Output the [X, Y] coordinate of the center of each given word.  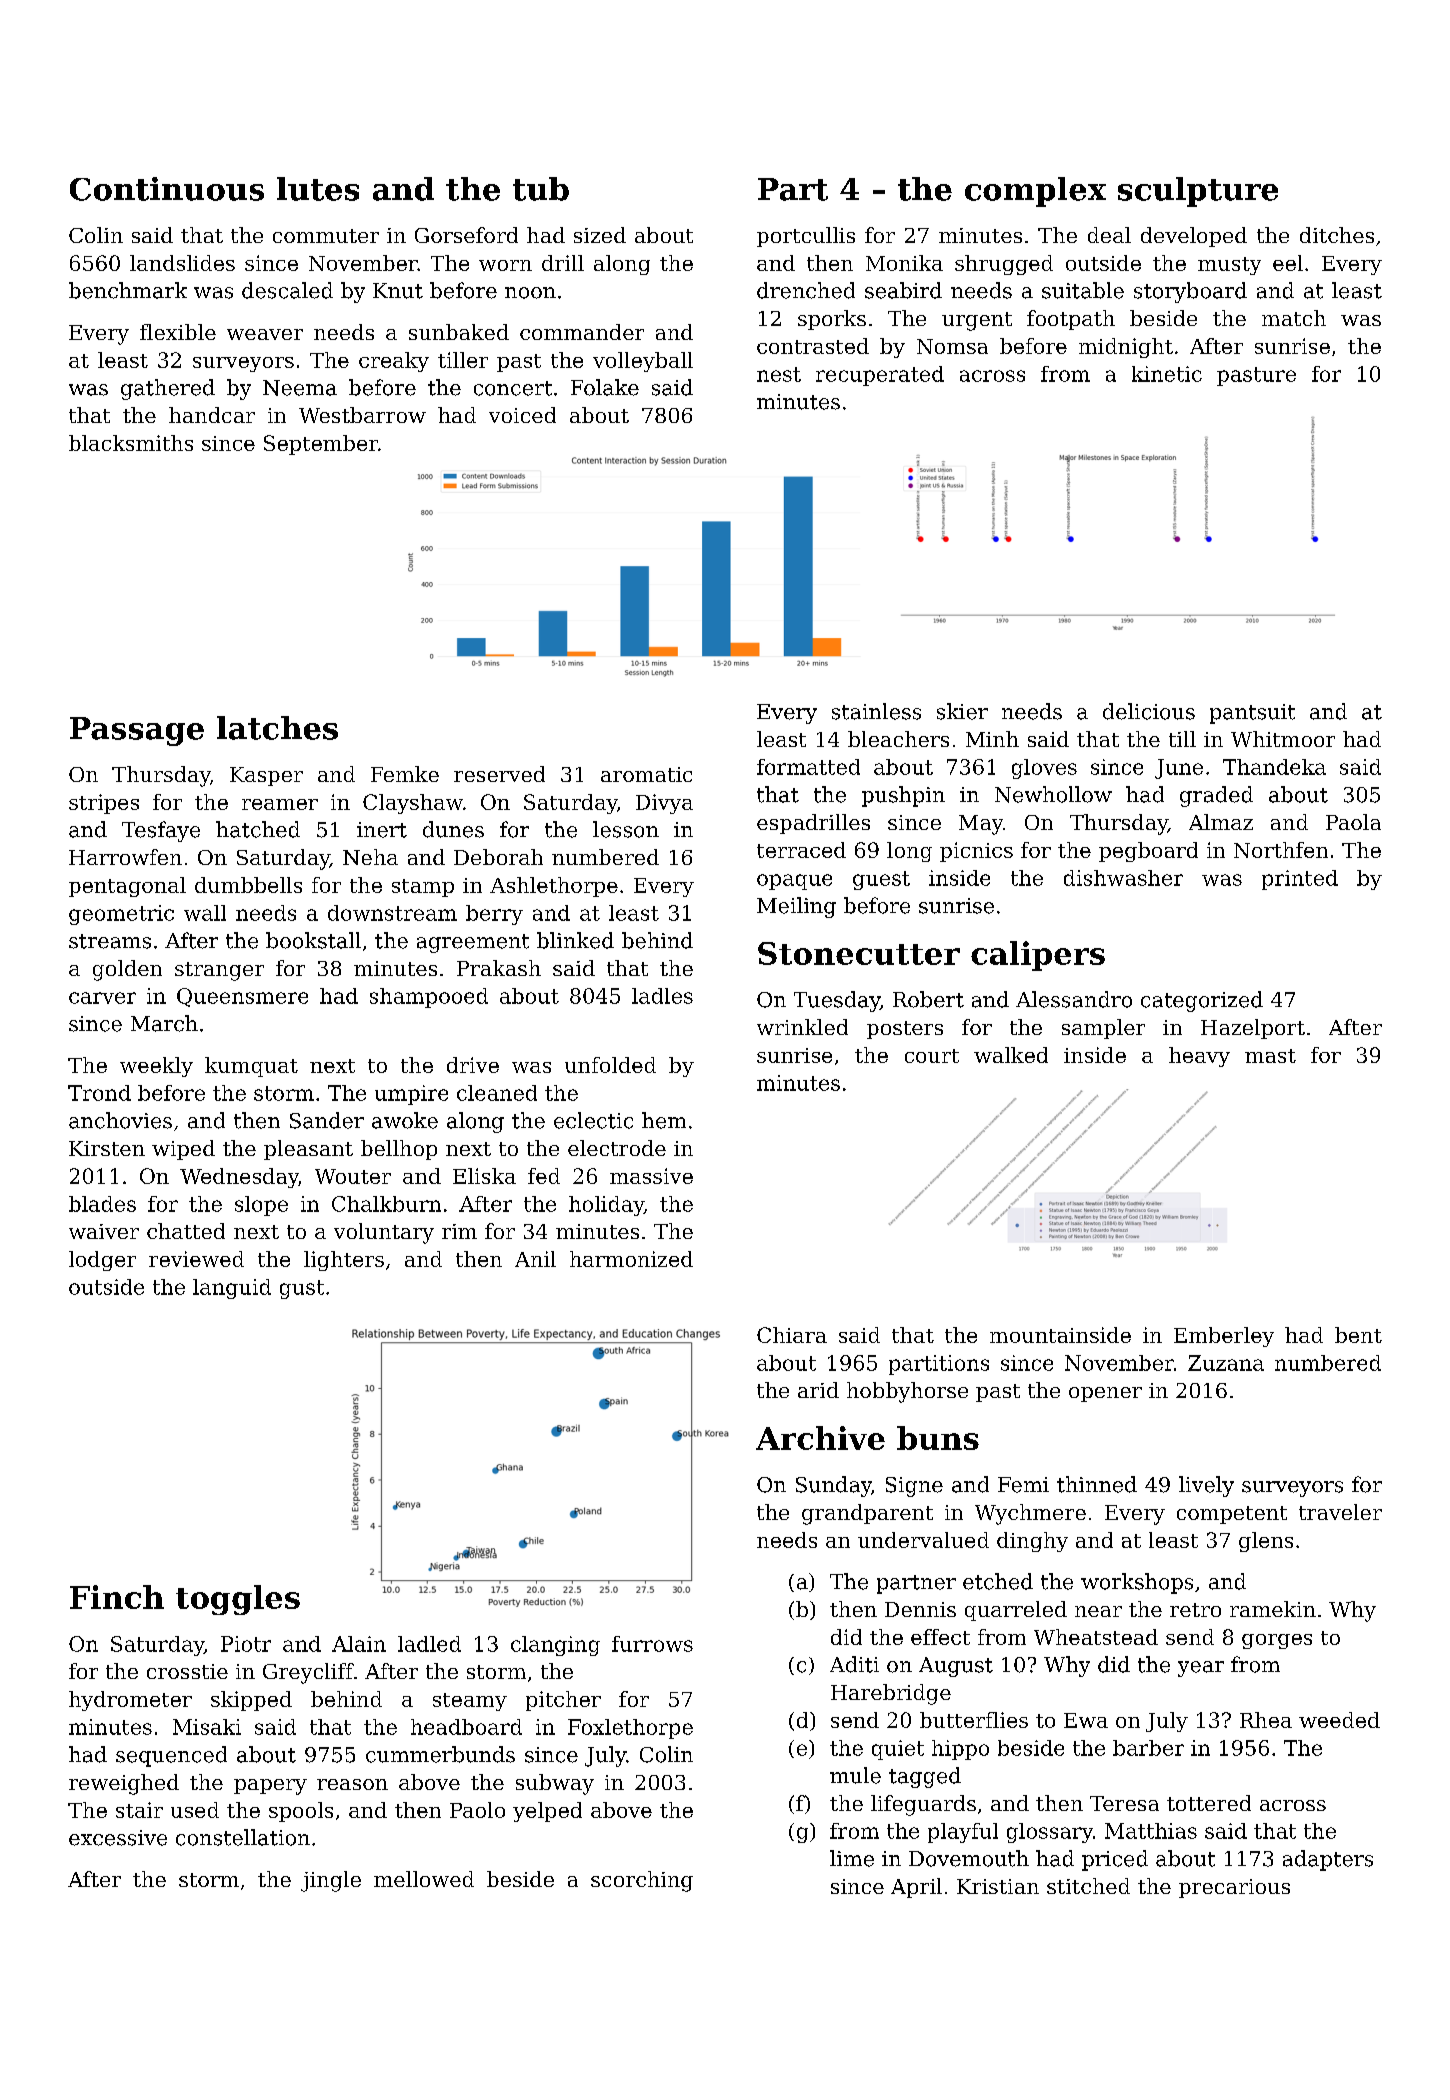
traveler [1340, 1512]
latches [277, 728]
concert [513, 388]
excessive [118, 1838]
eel [1288, 263]
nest [779, 374]
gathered [168, 389]
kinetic [1167, 374]
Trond [99, 1093]
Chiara [792, 1335]
